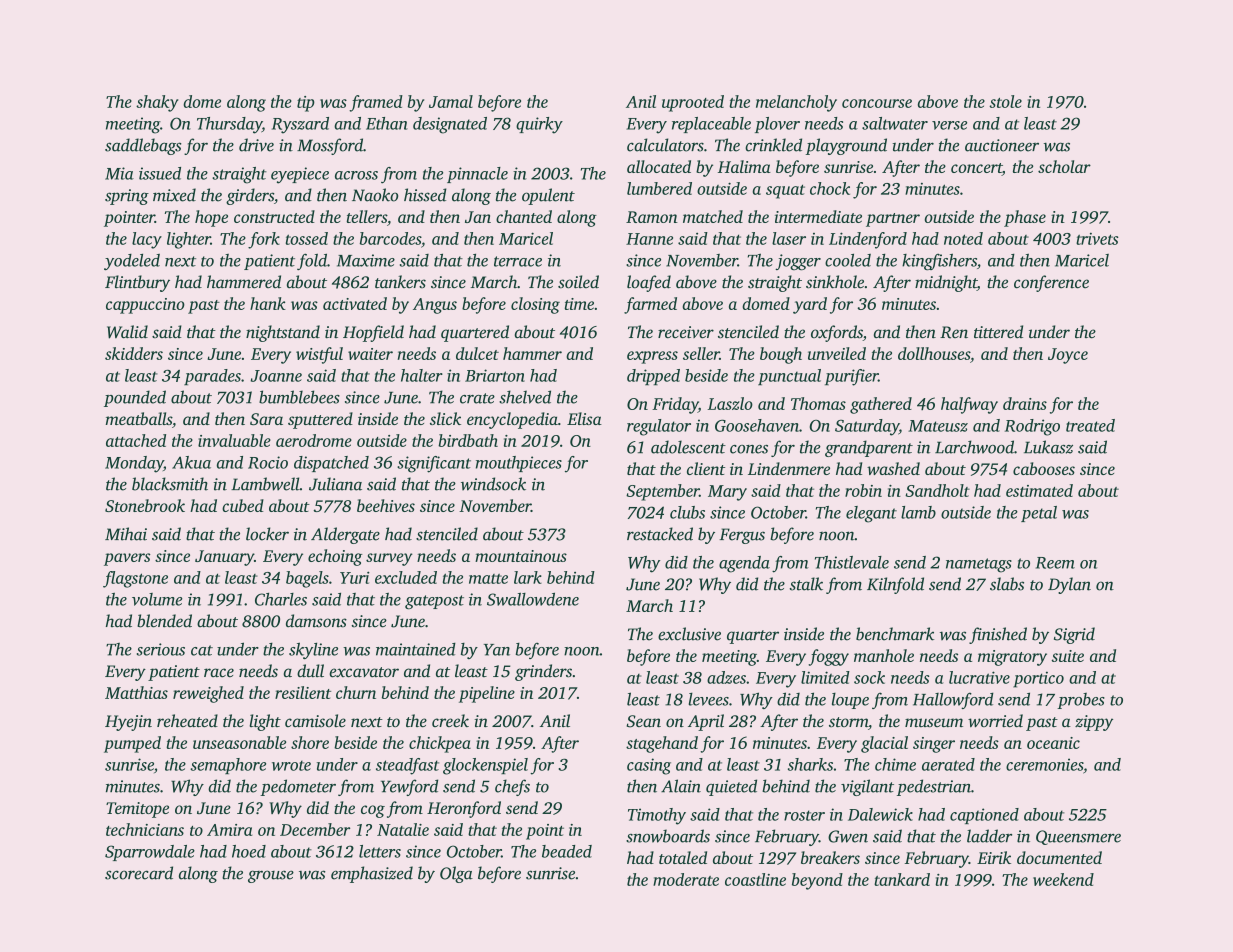 The height and width of the screenshot is (952, 1233). I want to click on moderate, so click(686, 879).
